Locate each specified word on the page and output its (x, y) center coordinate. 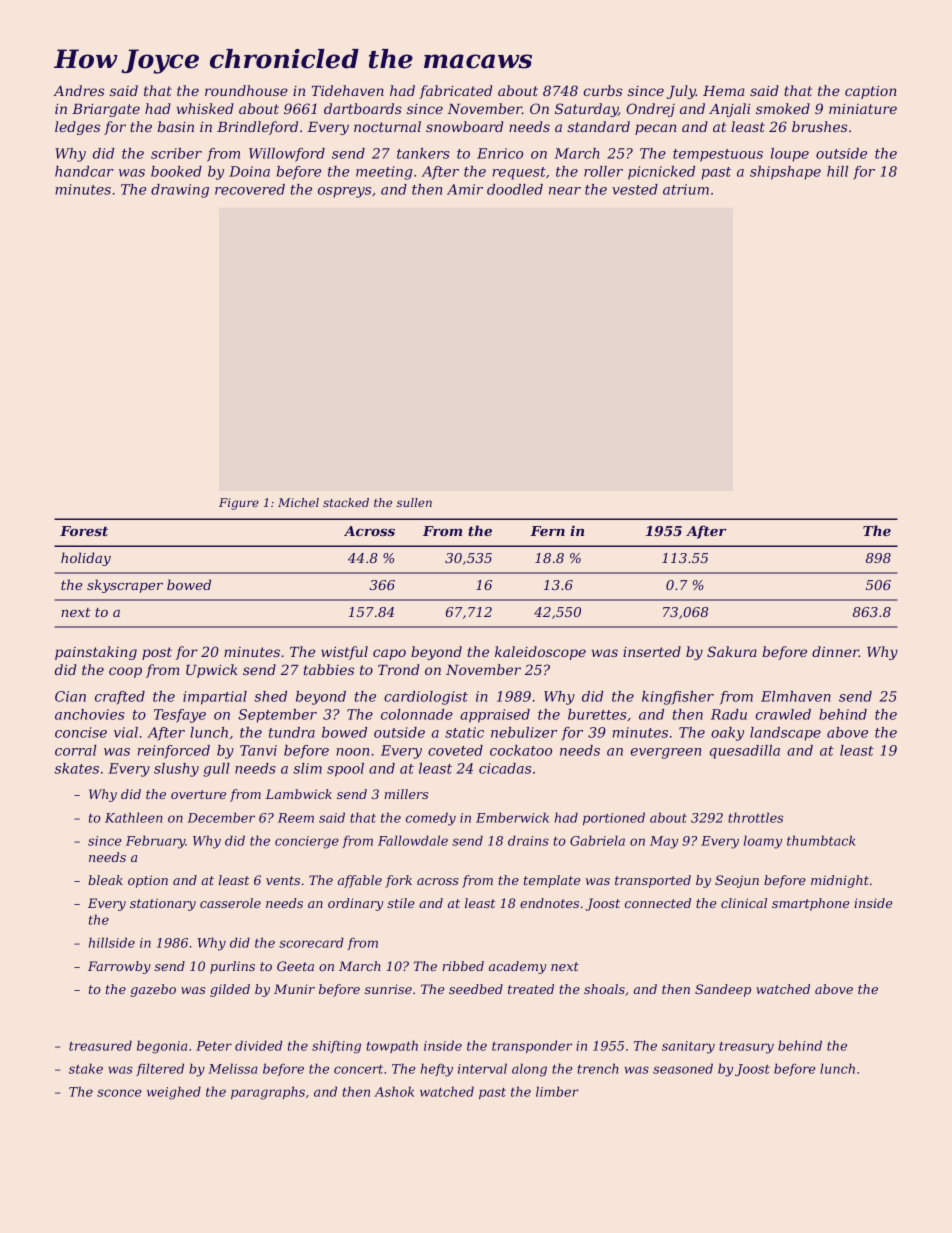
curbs (602, 90)
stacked (346, 502)
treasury (746, 1047)
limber (557, 1091)
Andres (78, 90)
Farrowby (119, 967)
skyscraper (125, 586)
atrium (686, 189)
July (681, 92)
